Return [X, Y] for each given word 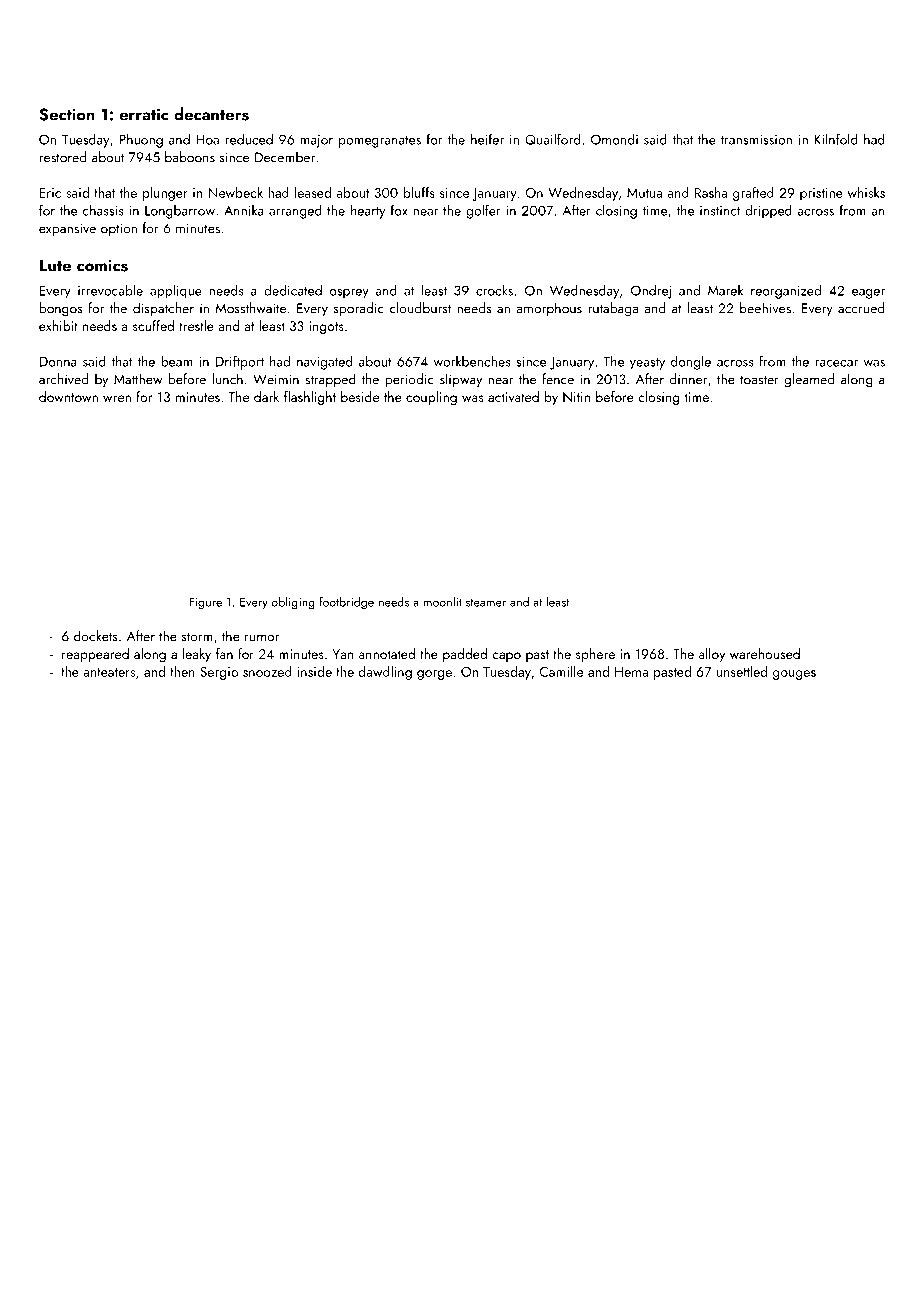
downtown [68, 396]
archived [63, 379]
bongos [61, 309]
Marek [725, 290]
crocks [494, 290]
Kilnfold [836, 139]
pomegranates [380, 142]
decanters [211, 114]
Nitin [576, 397]
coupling [431, 398]
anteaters [109, 672]
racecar [837, 363]
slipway [461, 380]
